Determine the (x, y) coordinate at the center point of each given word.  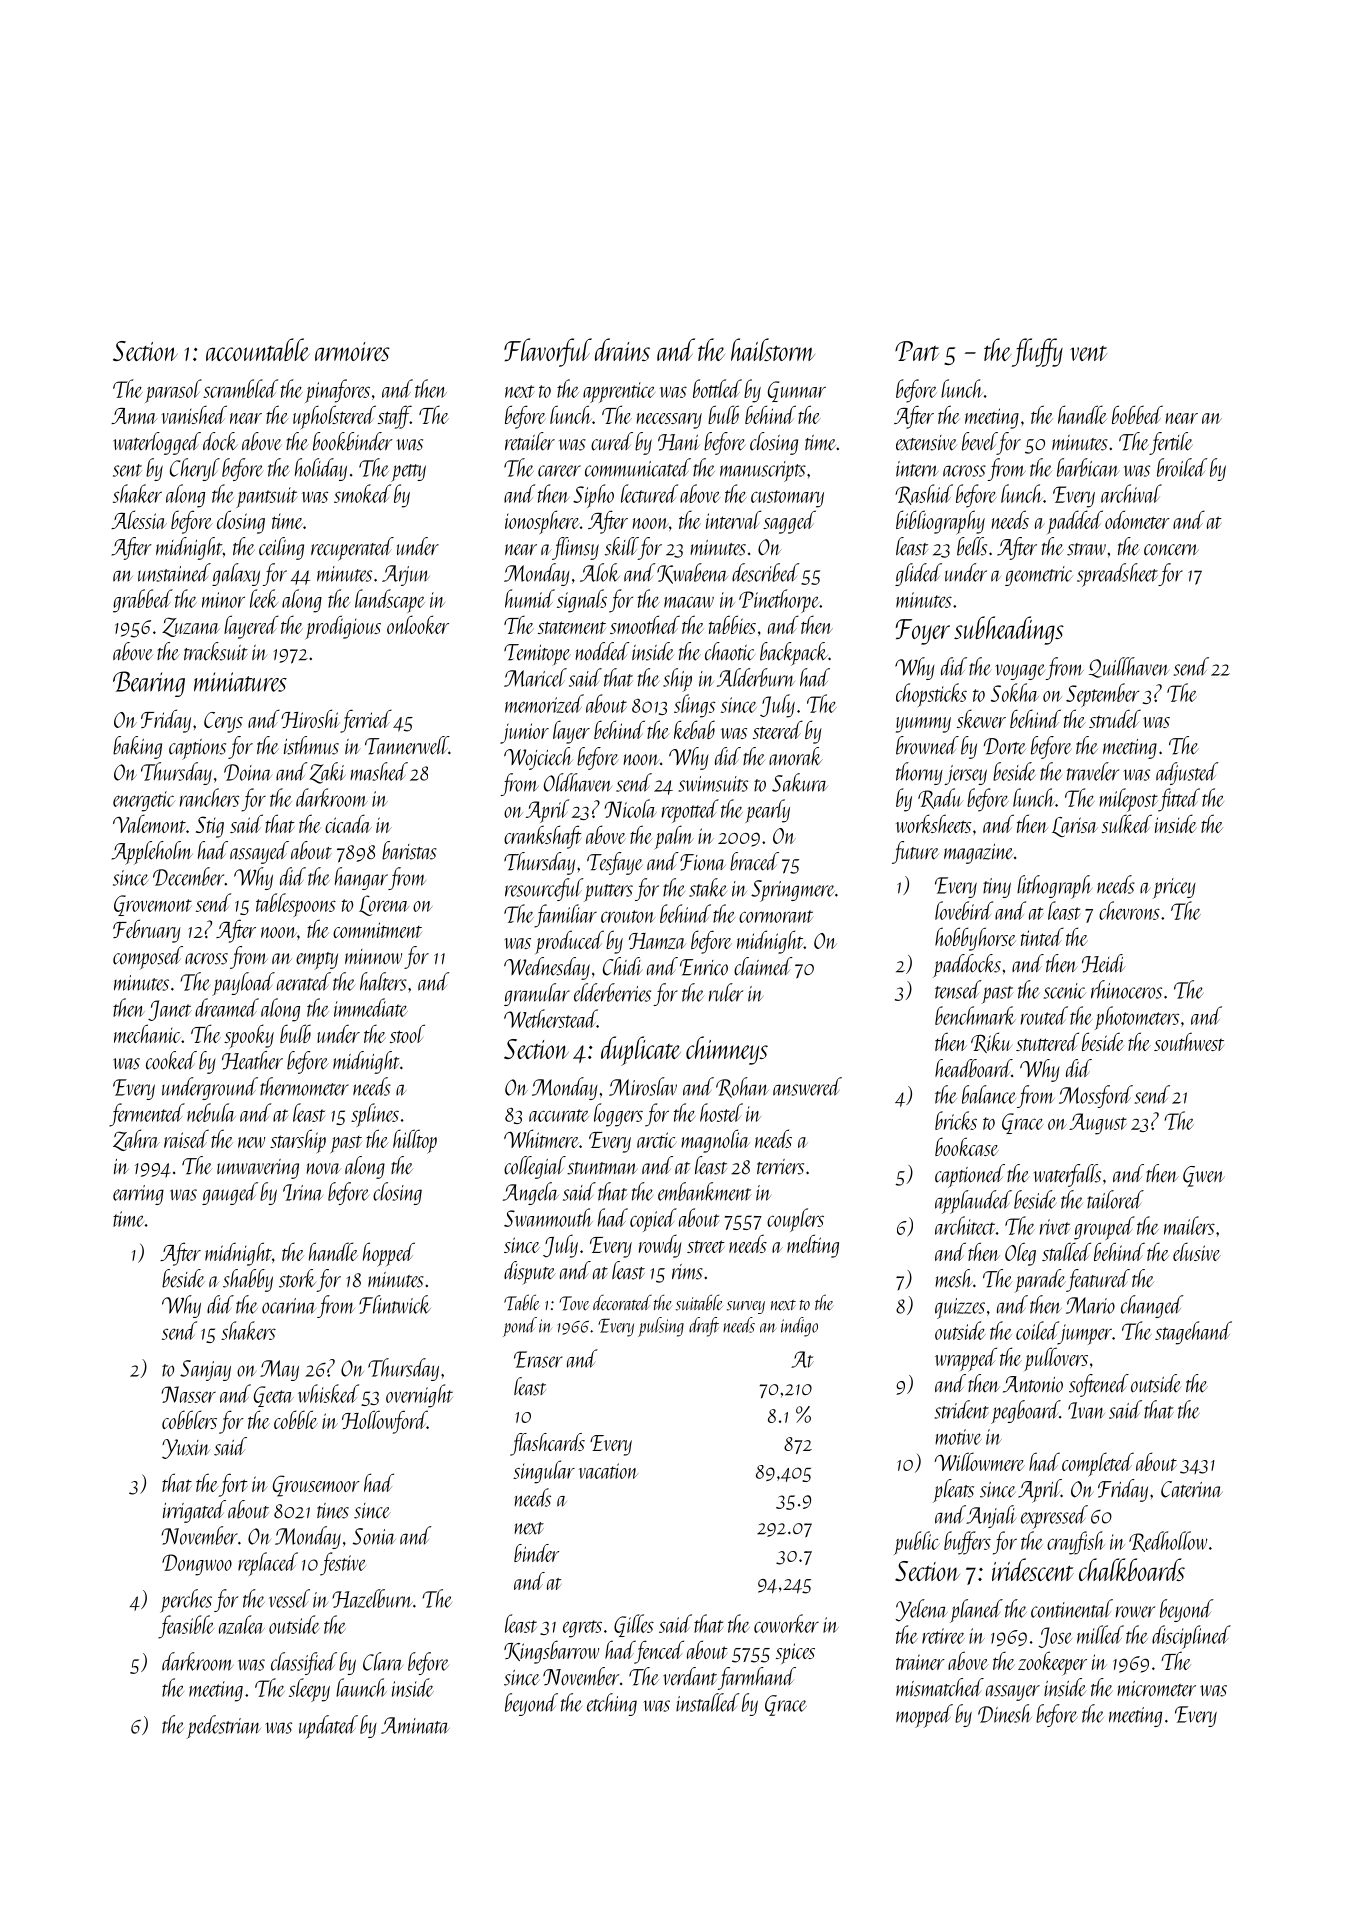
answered (807, 1086)
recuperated (352, 549)
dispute (530, 1273)
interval (733, 519)
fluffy (1037, 352)
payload (243, 984)
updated (328, 1727)
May (279, 1370)
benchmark (975, 1015)
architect (965, 1225)
